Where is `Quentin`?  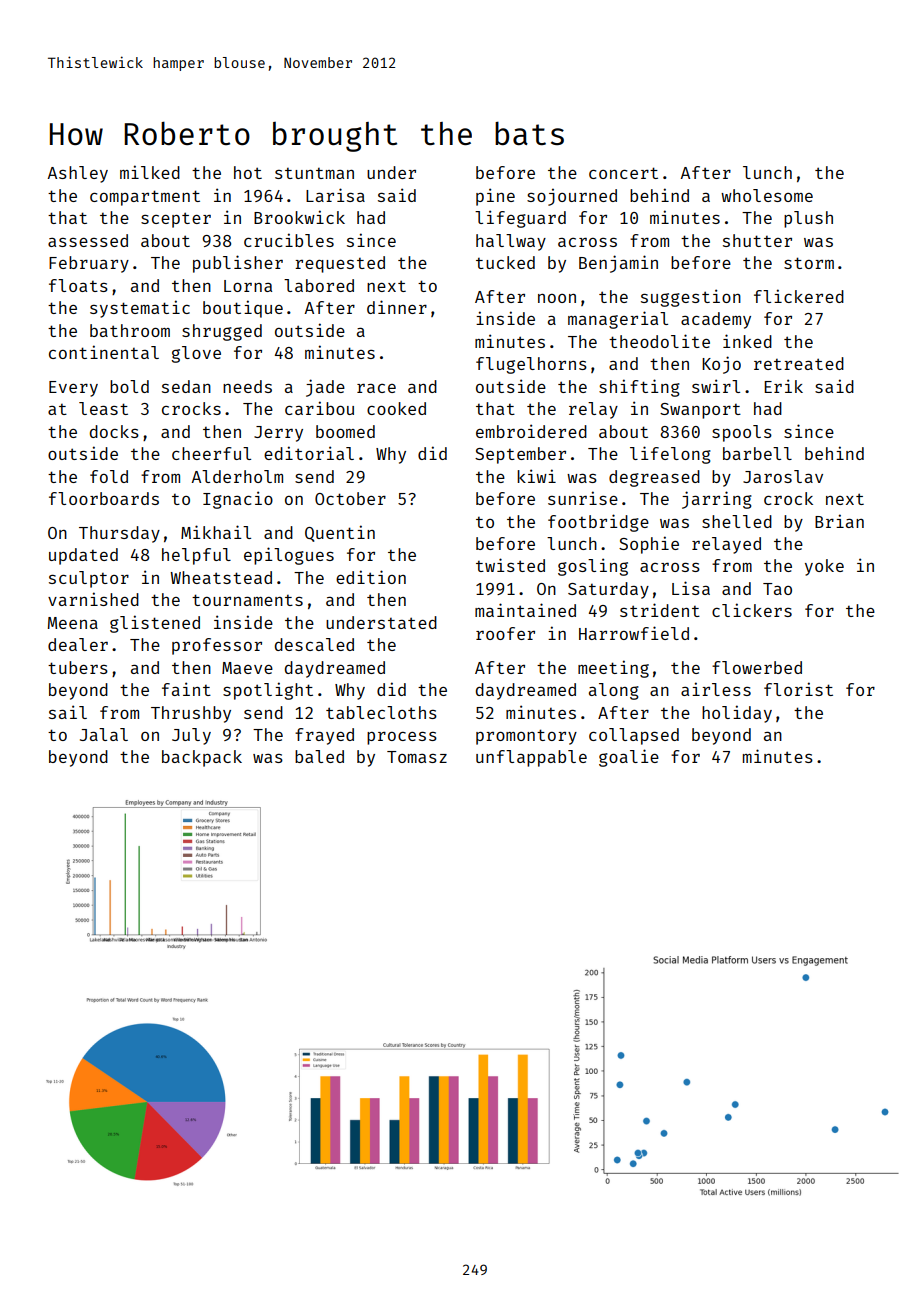 Quentin is located at coordinates (340, 533).
